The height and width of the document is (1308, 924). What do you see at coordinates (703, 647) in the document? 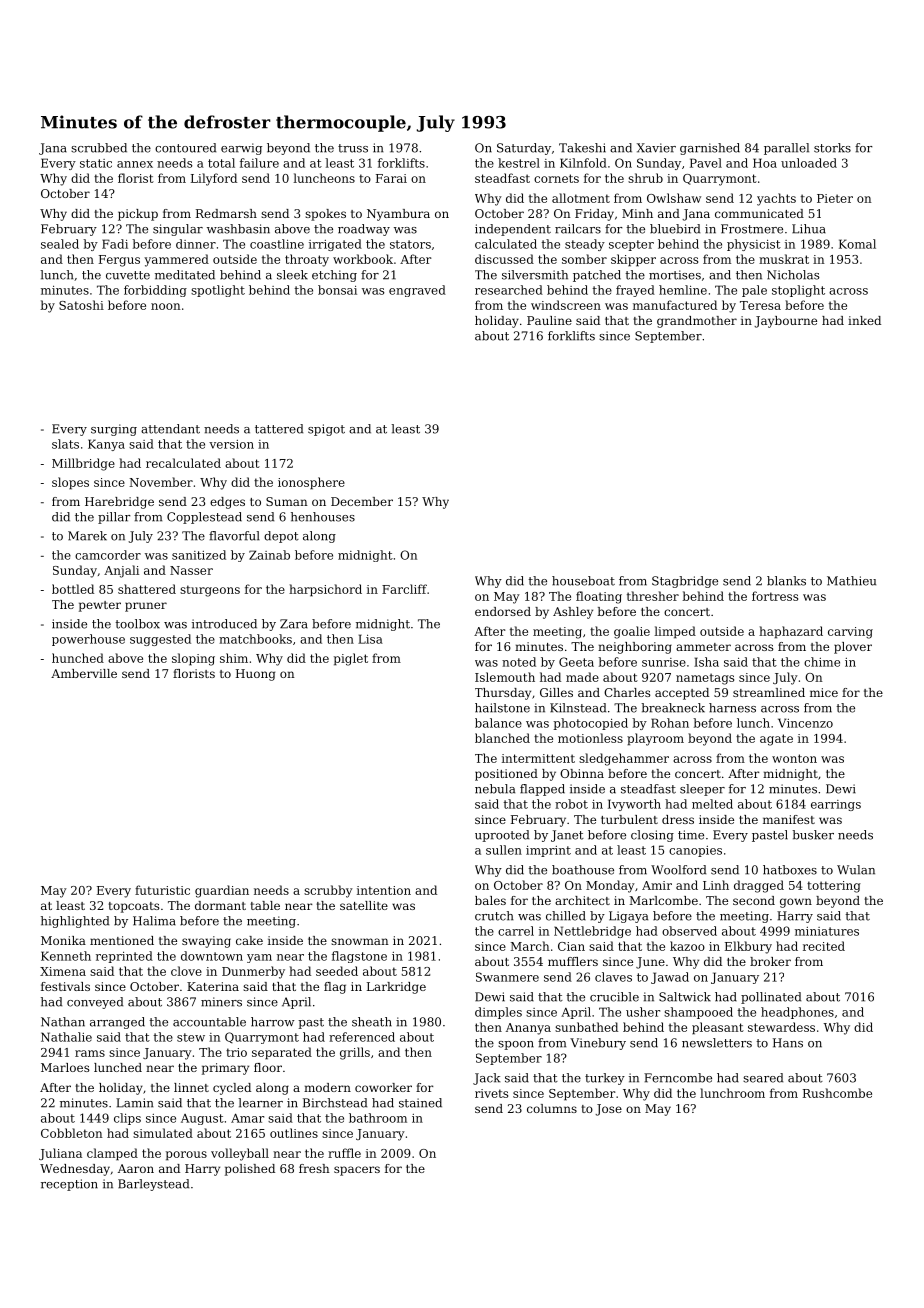
I see `ammeter` at bounding box center [703, 647].
